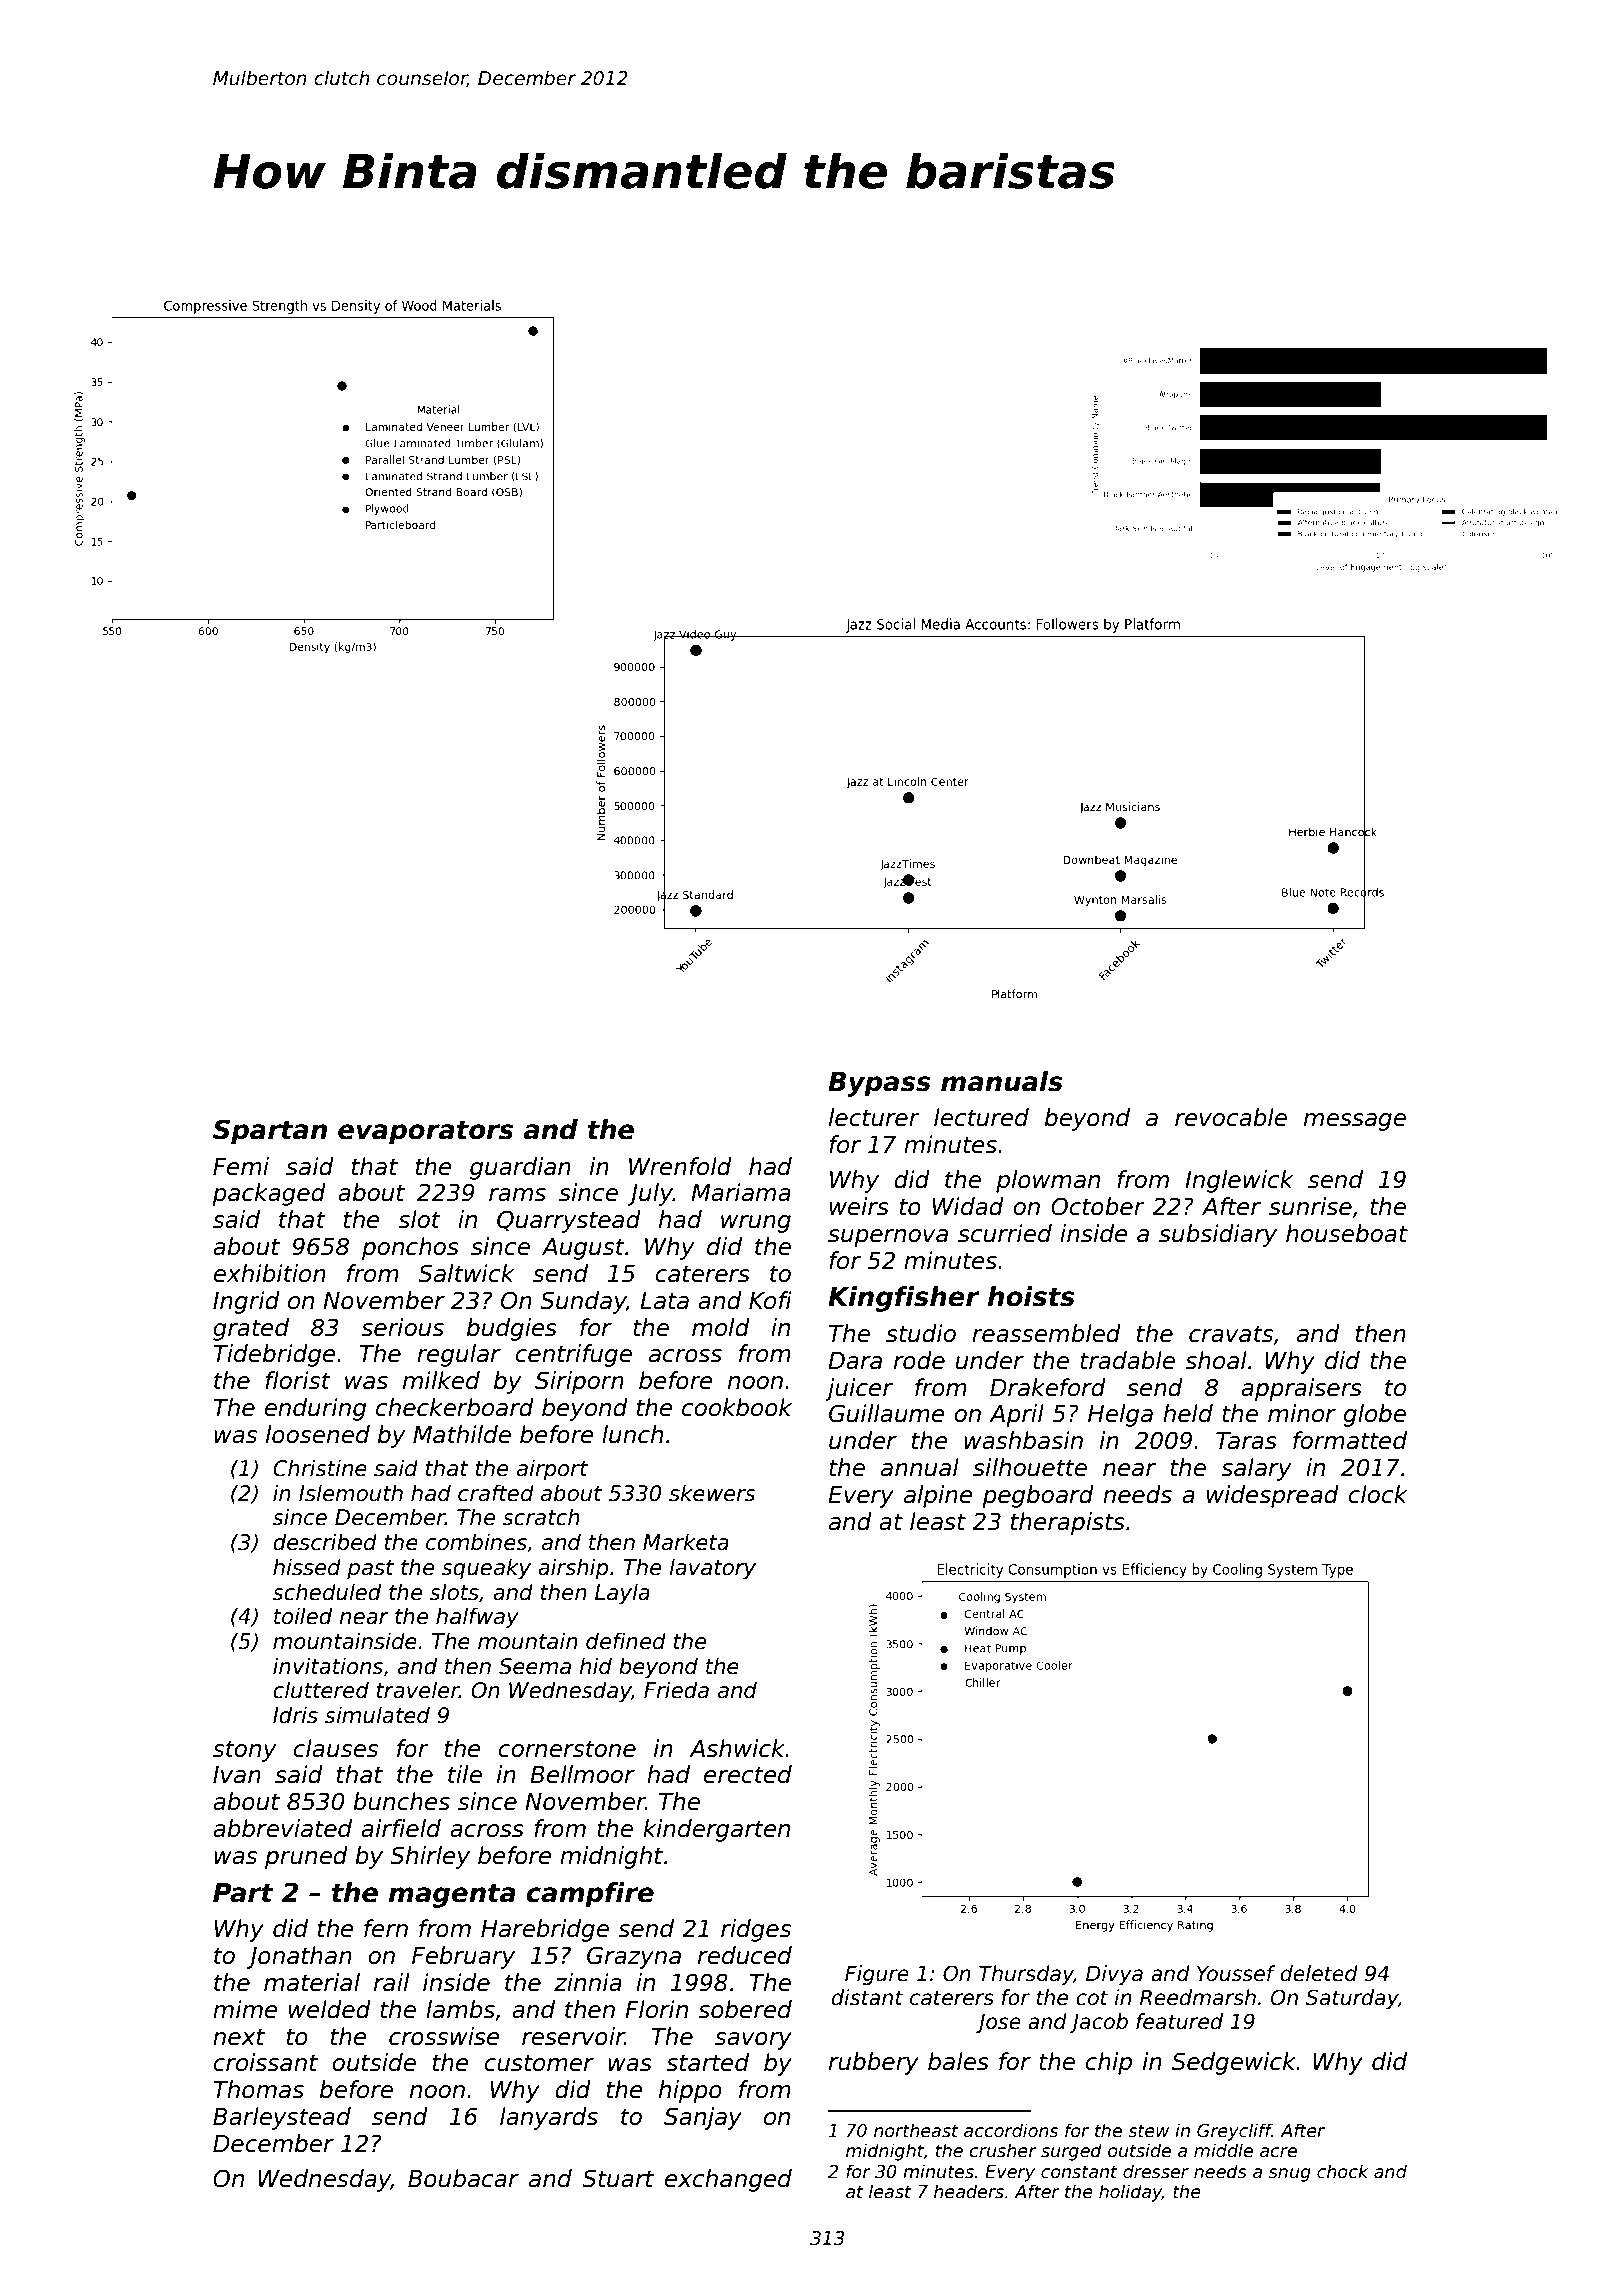  What do you see at coordinates (282, 1828) in the image?
I see `abbreviated` at bounding box center [282, 1828].
